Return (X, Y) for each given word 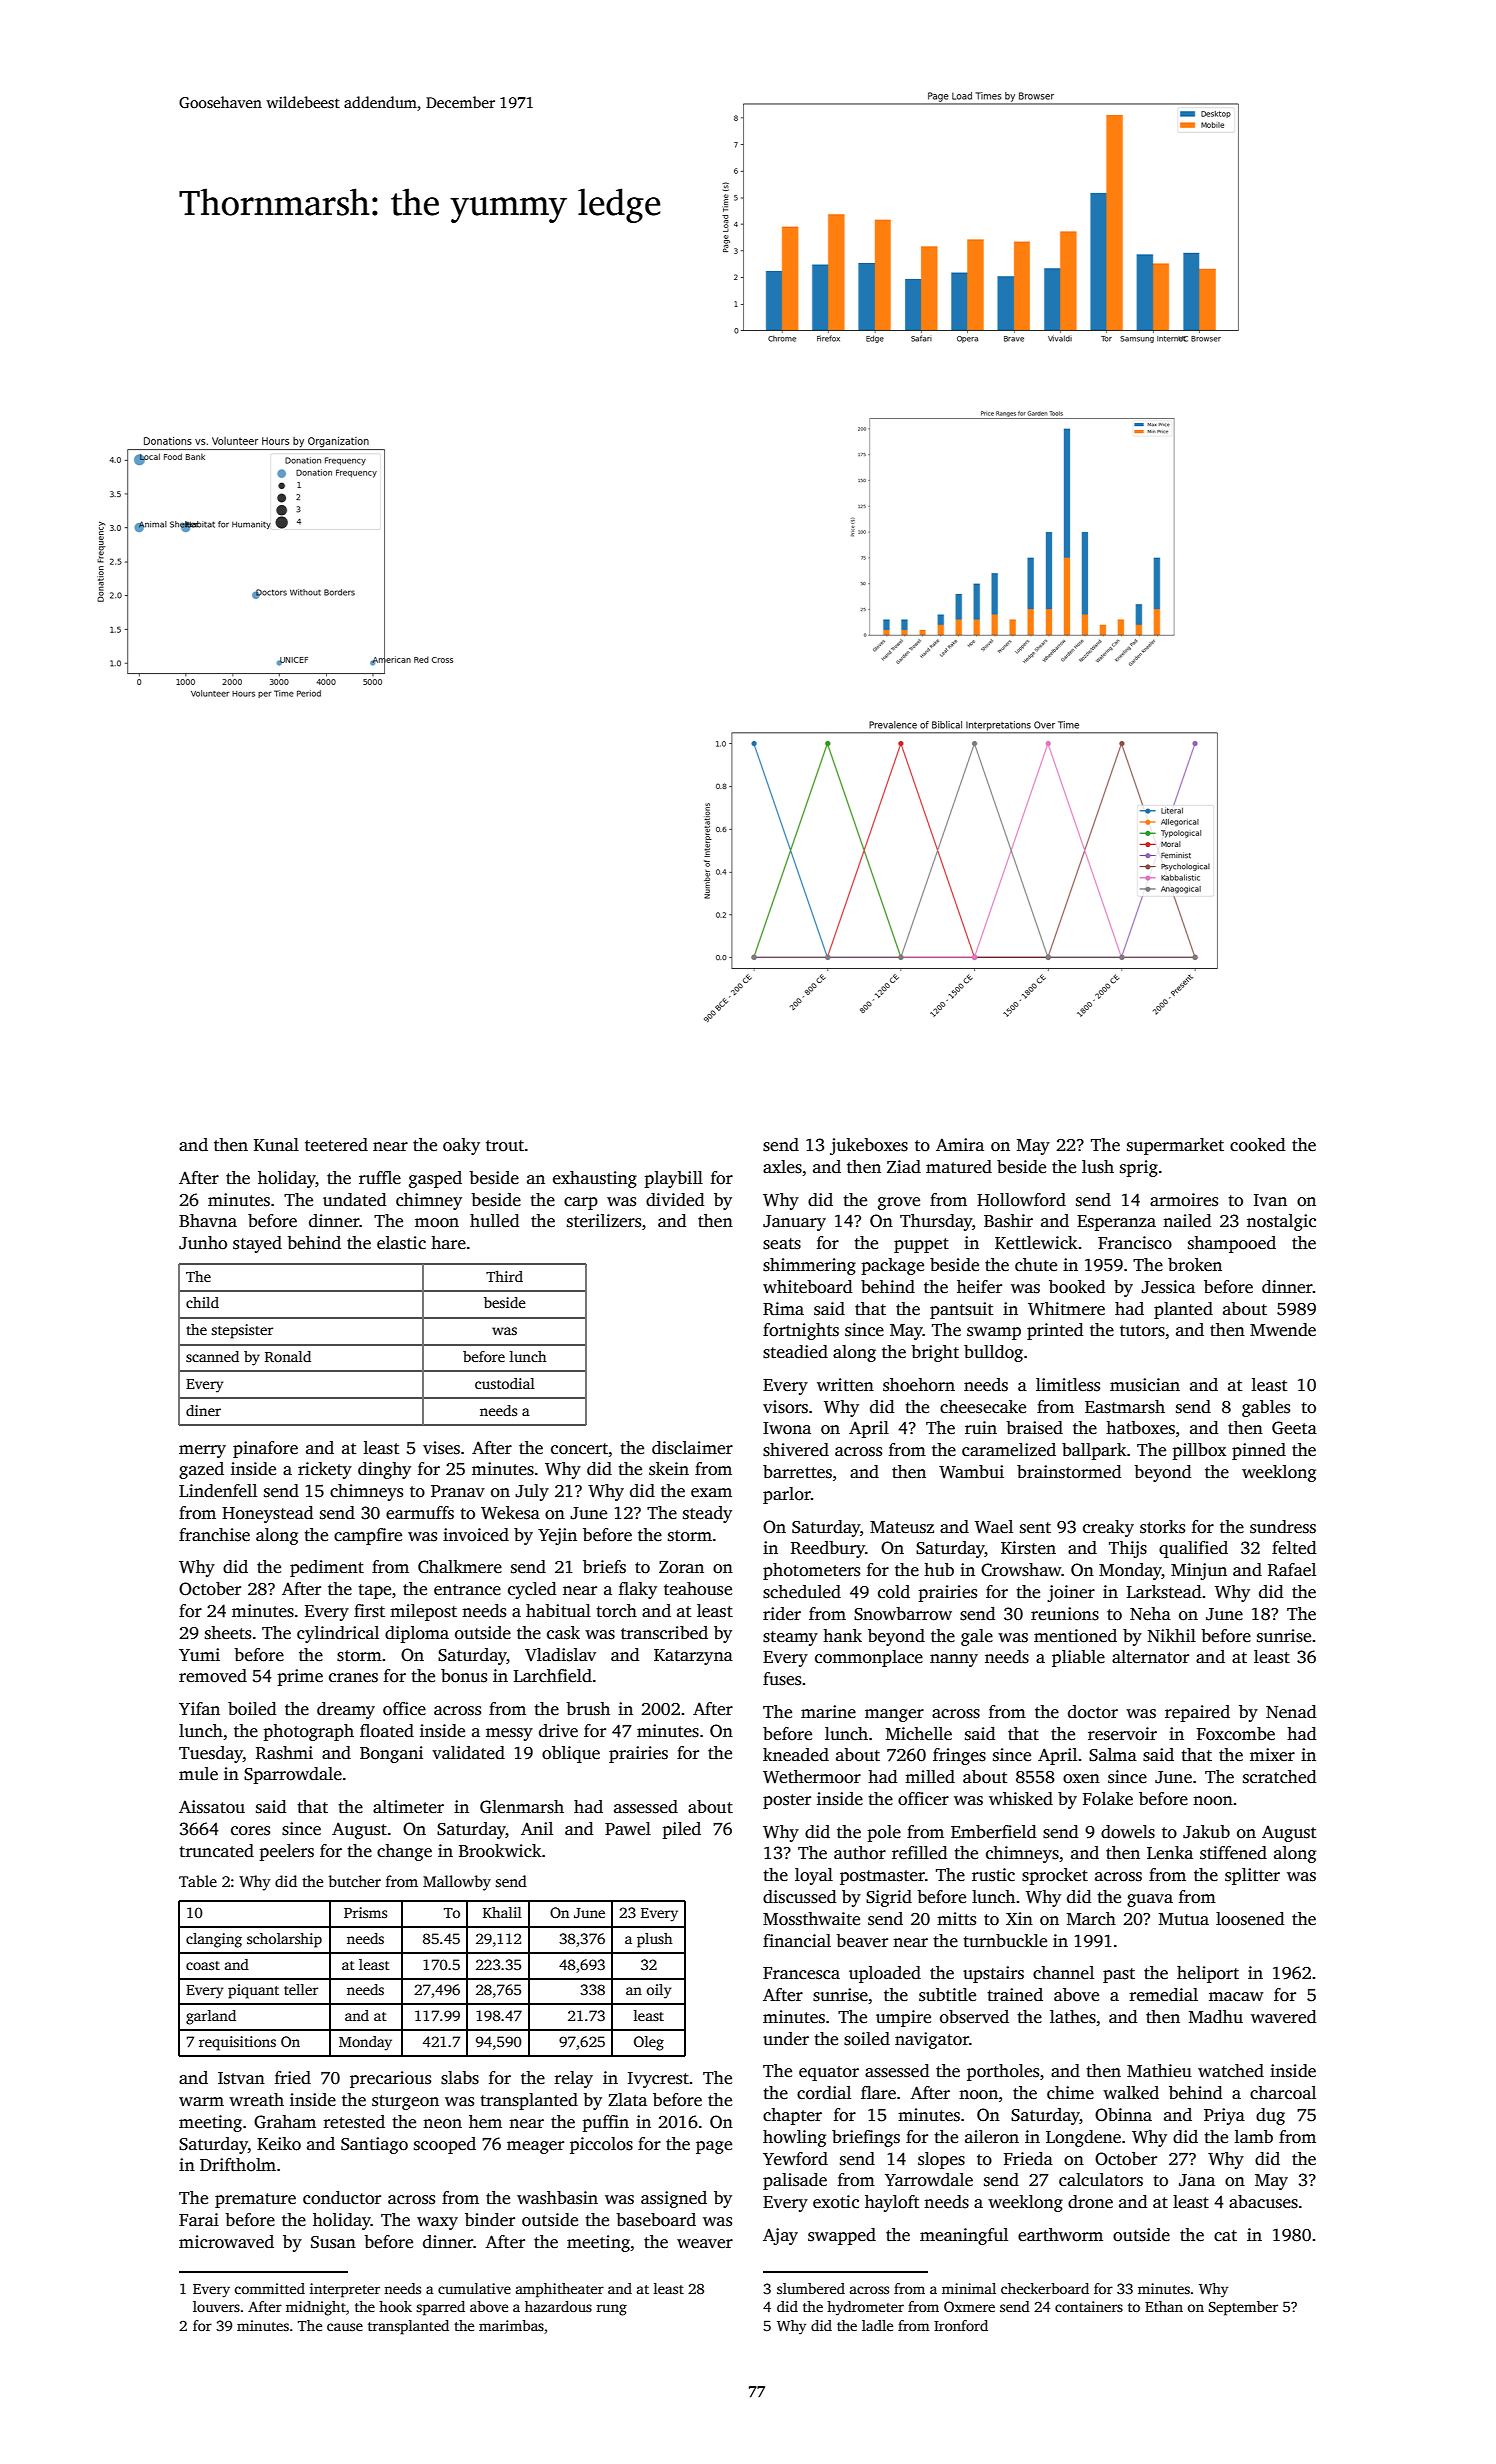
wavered (1283, 2017)
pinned (1259, 1451)
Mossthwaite (811, 1919)
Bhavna (208, 1220)
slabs (460, 2078)
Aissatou (212, 1807)
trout (505, 1146)
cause (345, 2327)
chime (1070, 2093)
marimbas (511, 2325)
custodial (505, 1383)
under (786, 2039)
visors (785, 1407)
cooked (1257, 1145)
